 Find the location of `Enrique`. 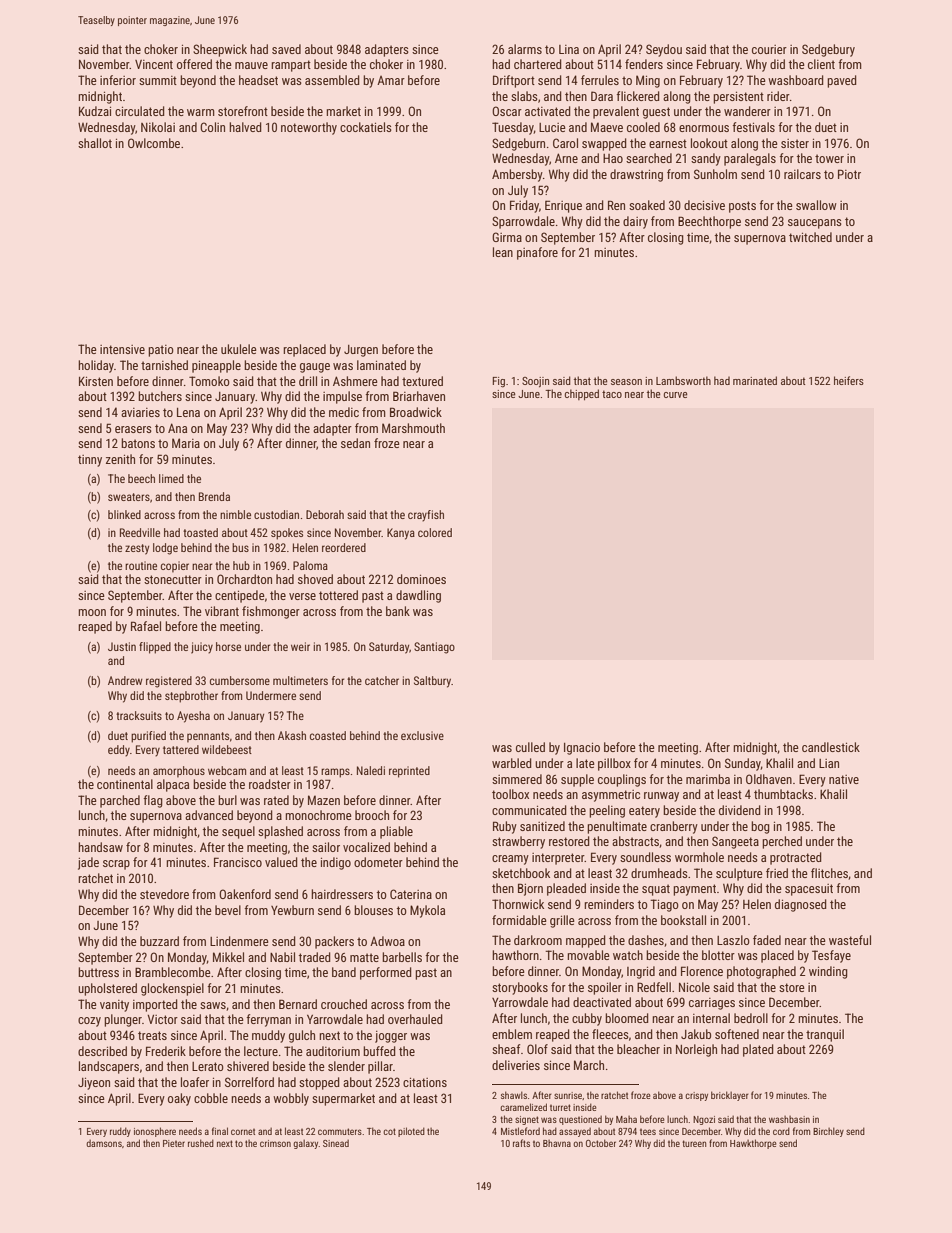

Enrique is located at coordinates (563, 206).
